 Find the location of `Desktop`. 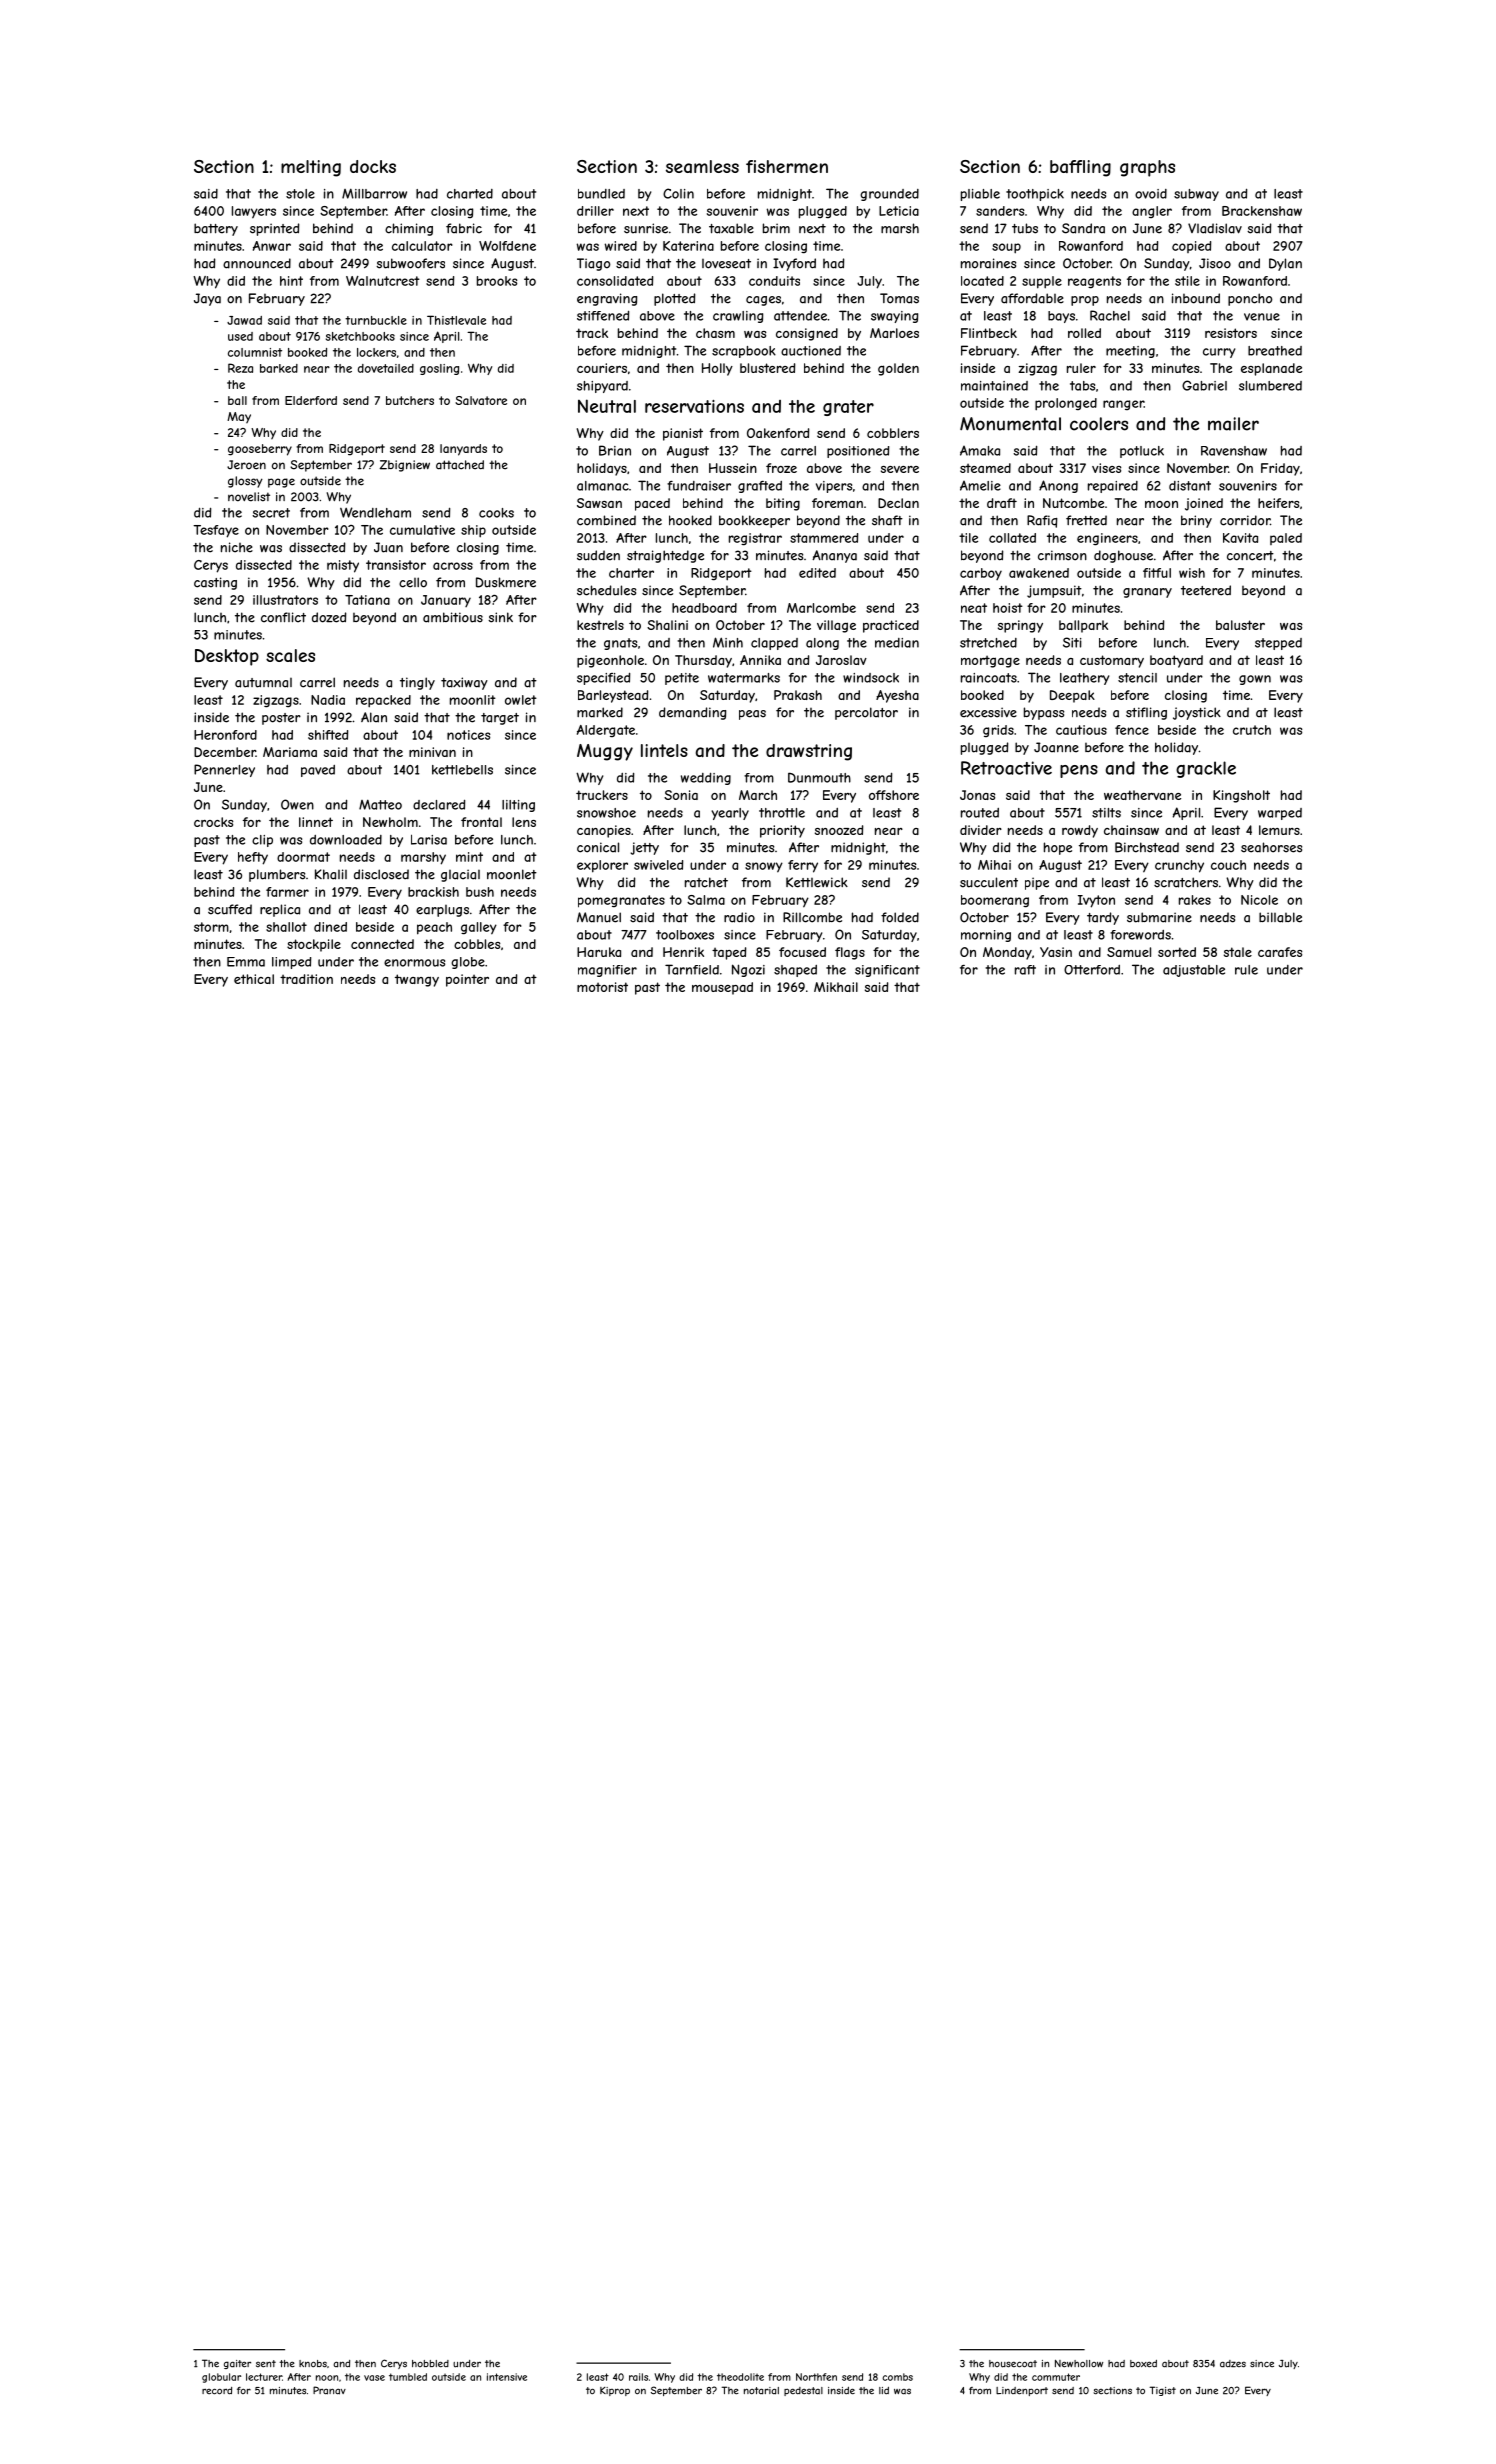

Desktop is located at coordinates (227, 657).
